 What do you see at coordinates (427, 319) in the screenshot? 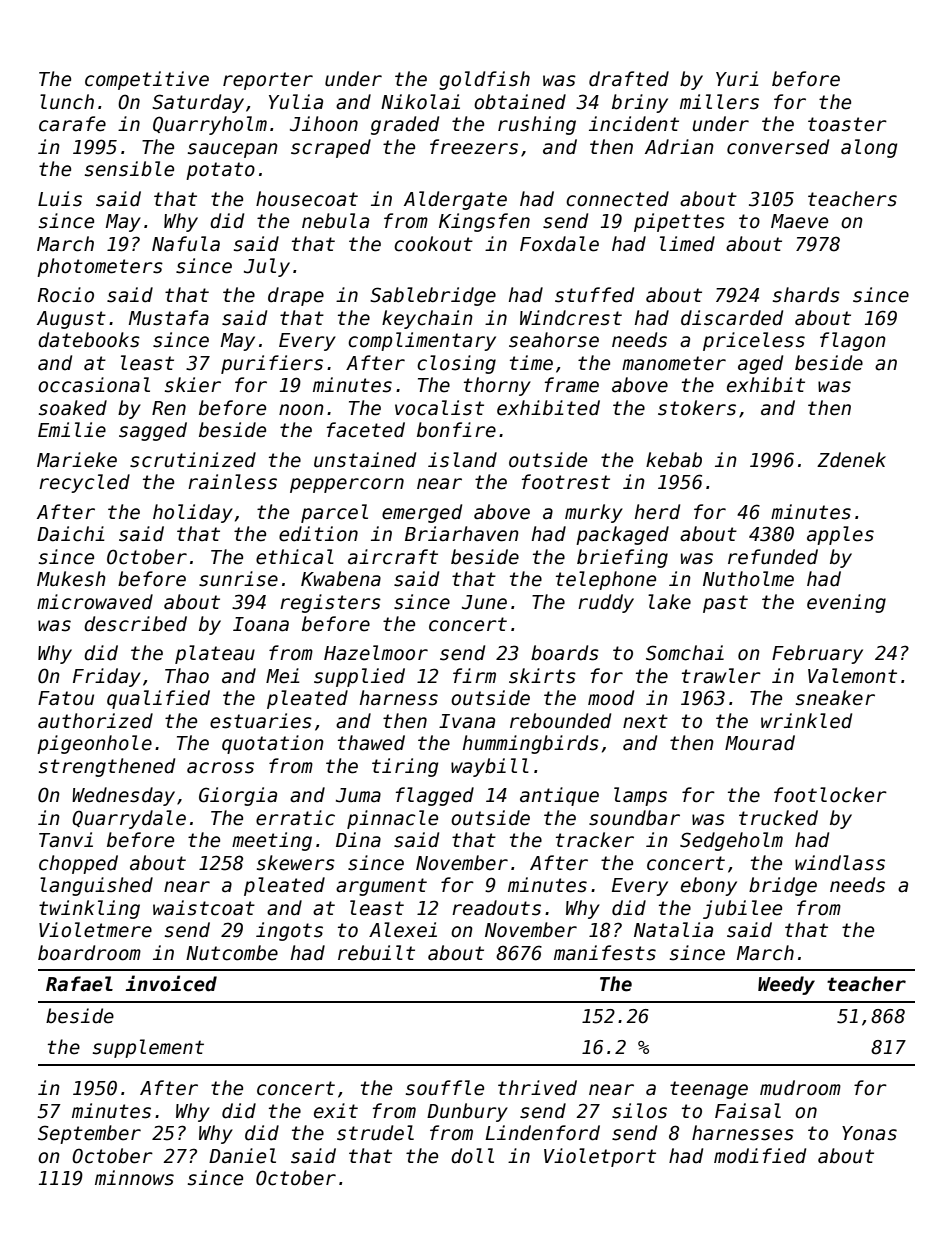
I see `keychain` at bounding box center [427, 319].
